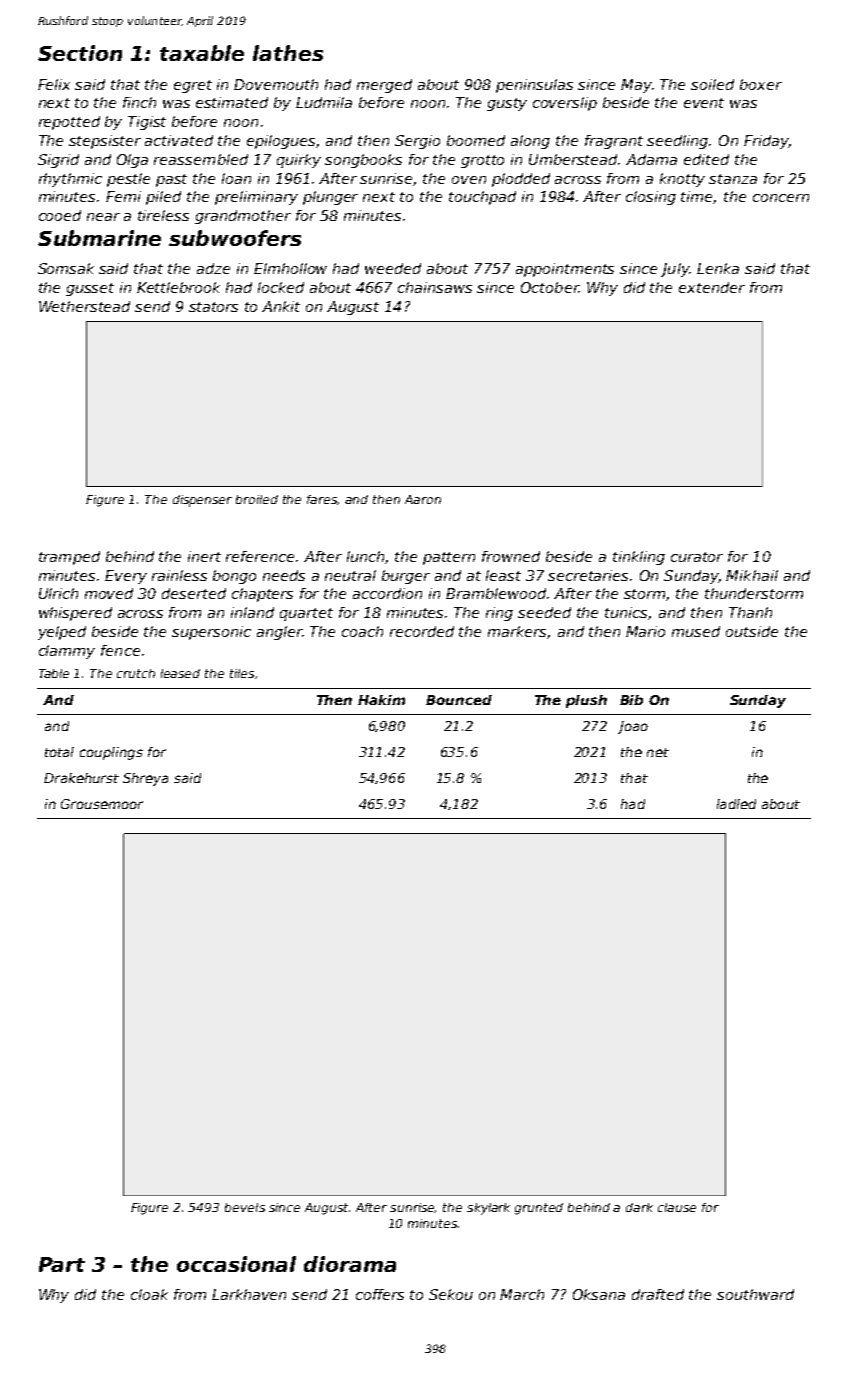 The image size is (849, 1400). I want to click on total, so click(59, 752).
